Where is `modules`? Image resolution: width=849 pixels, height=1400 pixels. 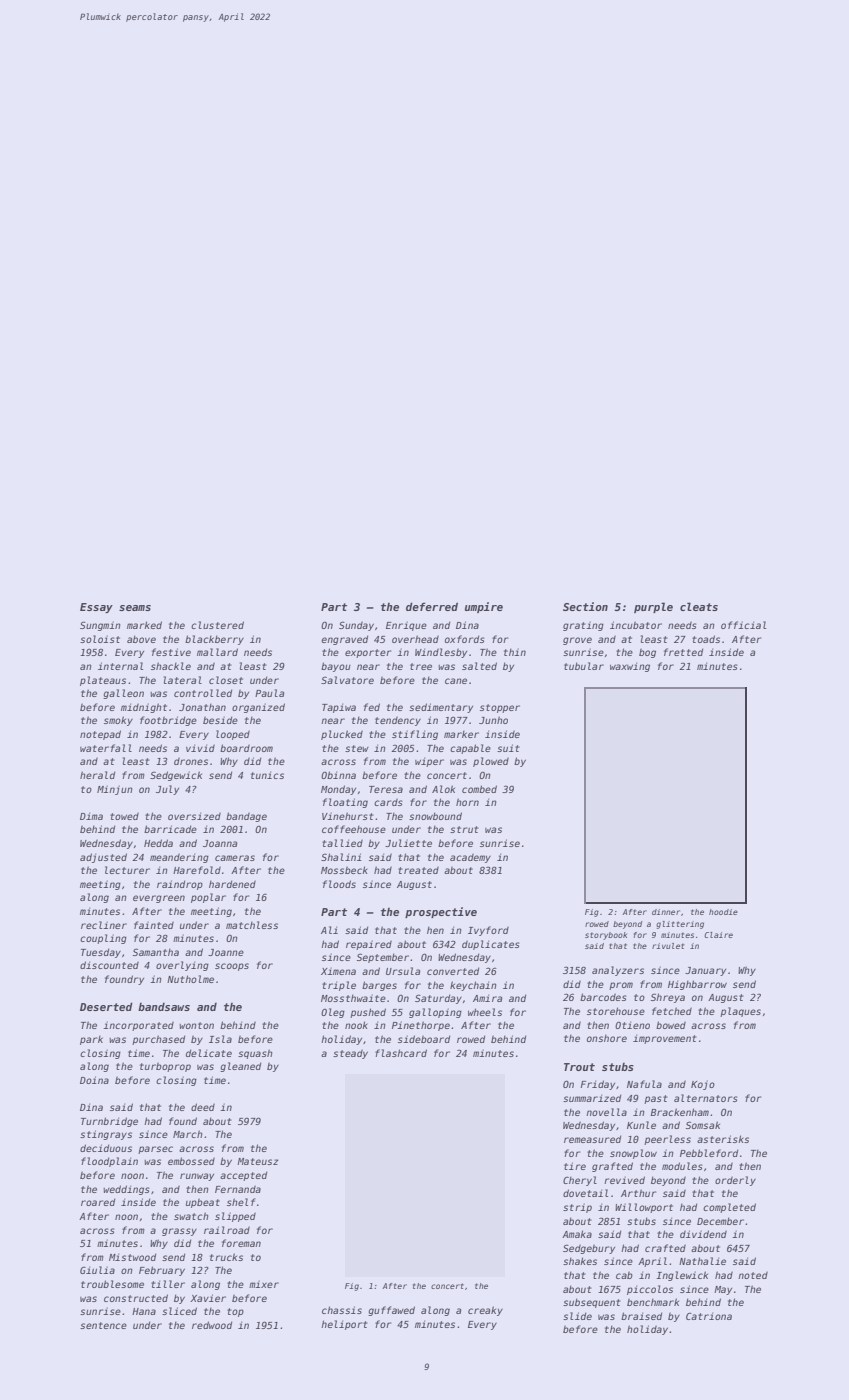 modules is located at coordinates (682, 1166).
